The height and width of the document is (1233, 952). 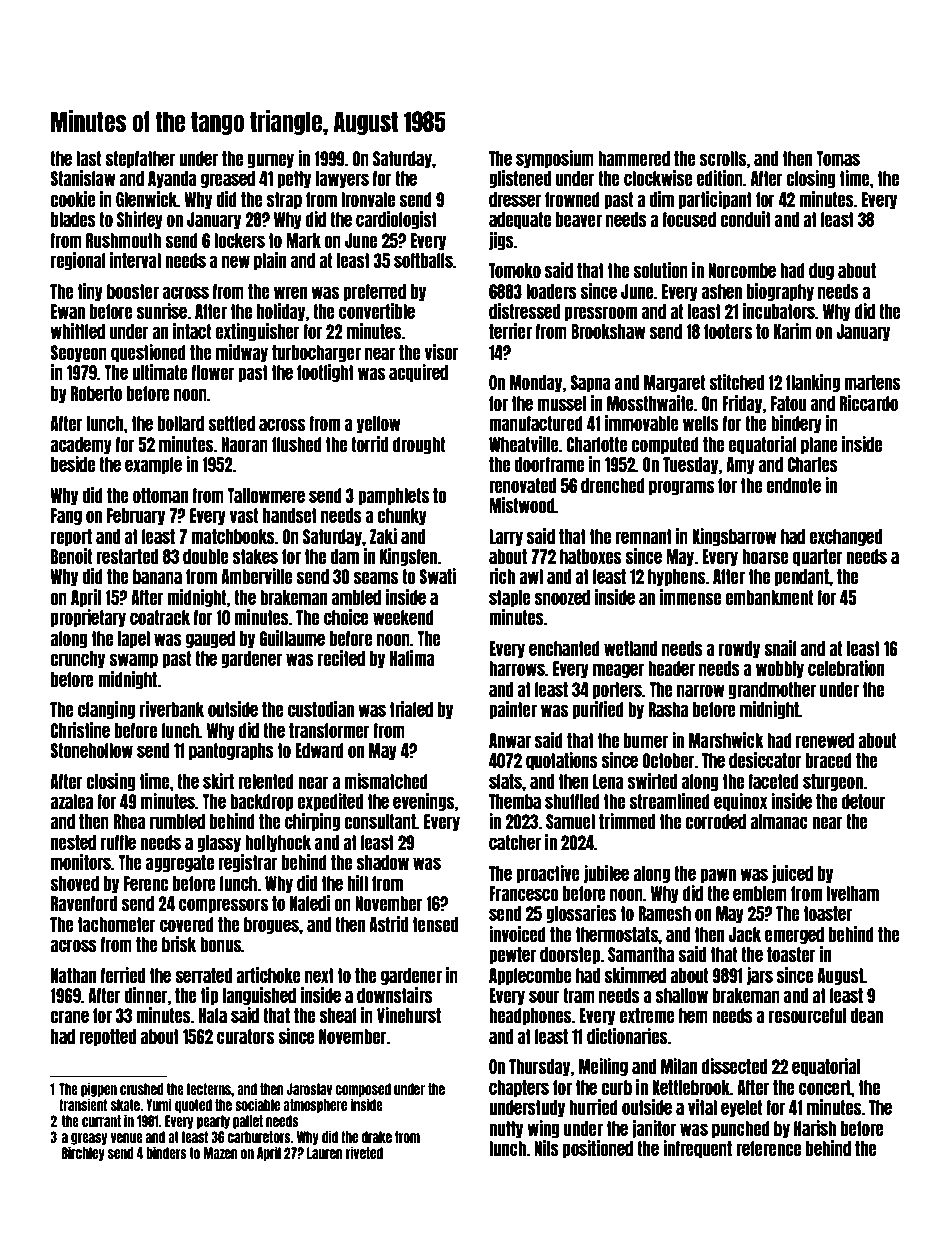 I want to click on dug, so click(x=821, y=271).
